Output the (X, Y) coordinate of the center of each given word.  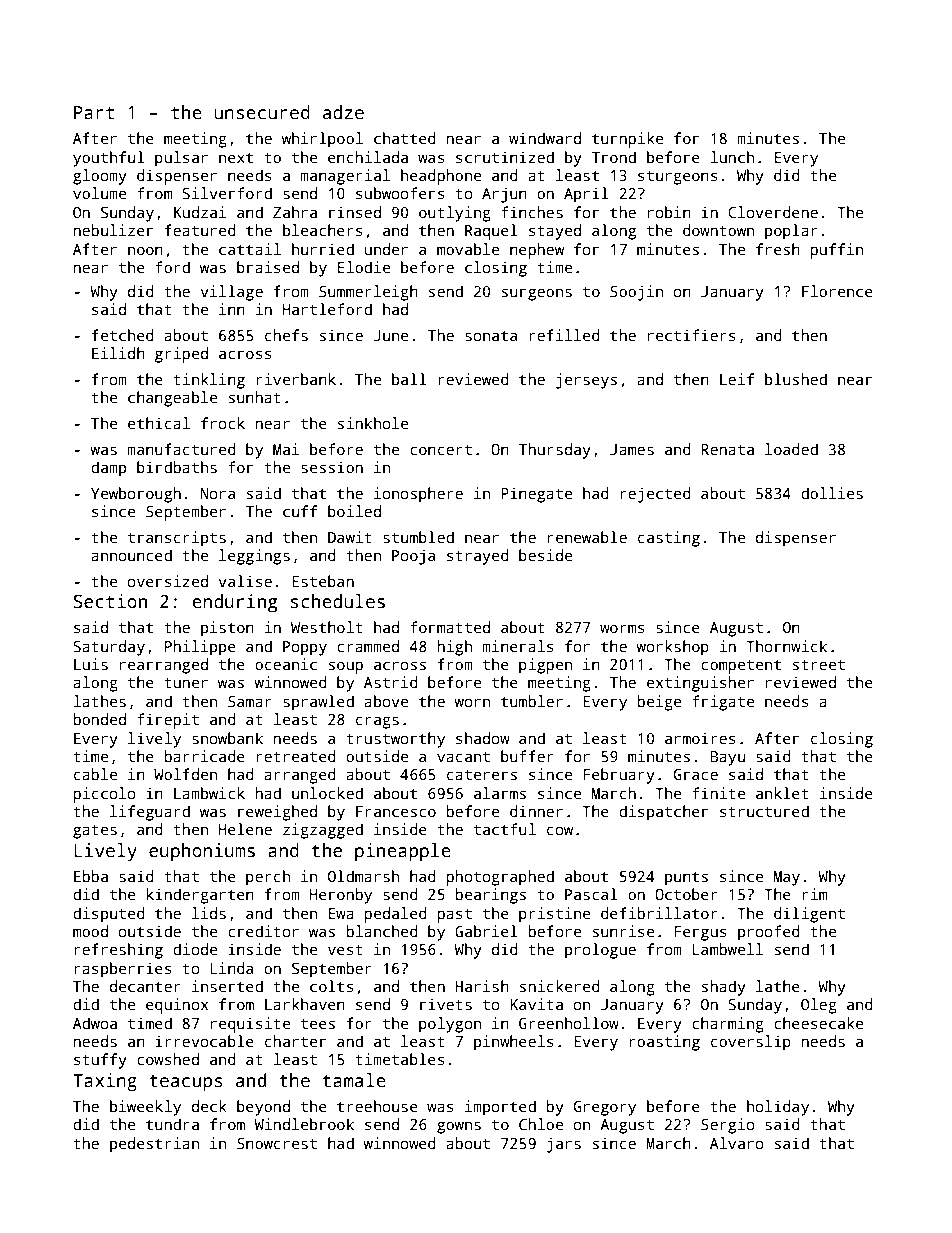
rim (814, 894)
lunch (732, 157)
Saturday (109, 648)
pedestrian (154, 1145)
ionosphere (418, 495)
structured (764, 811)
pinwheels (514, 1043)
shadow (483, 738)
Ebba (91, 876)
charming (728, 1025)
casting (669, 539)
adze (343, 112)
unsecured (262, 112)
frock (223, 423)
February (619, 776)
